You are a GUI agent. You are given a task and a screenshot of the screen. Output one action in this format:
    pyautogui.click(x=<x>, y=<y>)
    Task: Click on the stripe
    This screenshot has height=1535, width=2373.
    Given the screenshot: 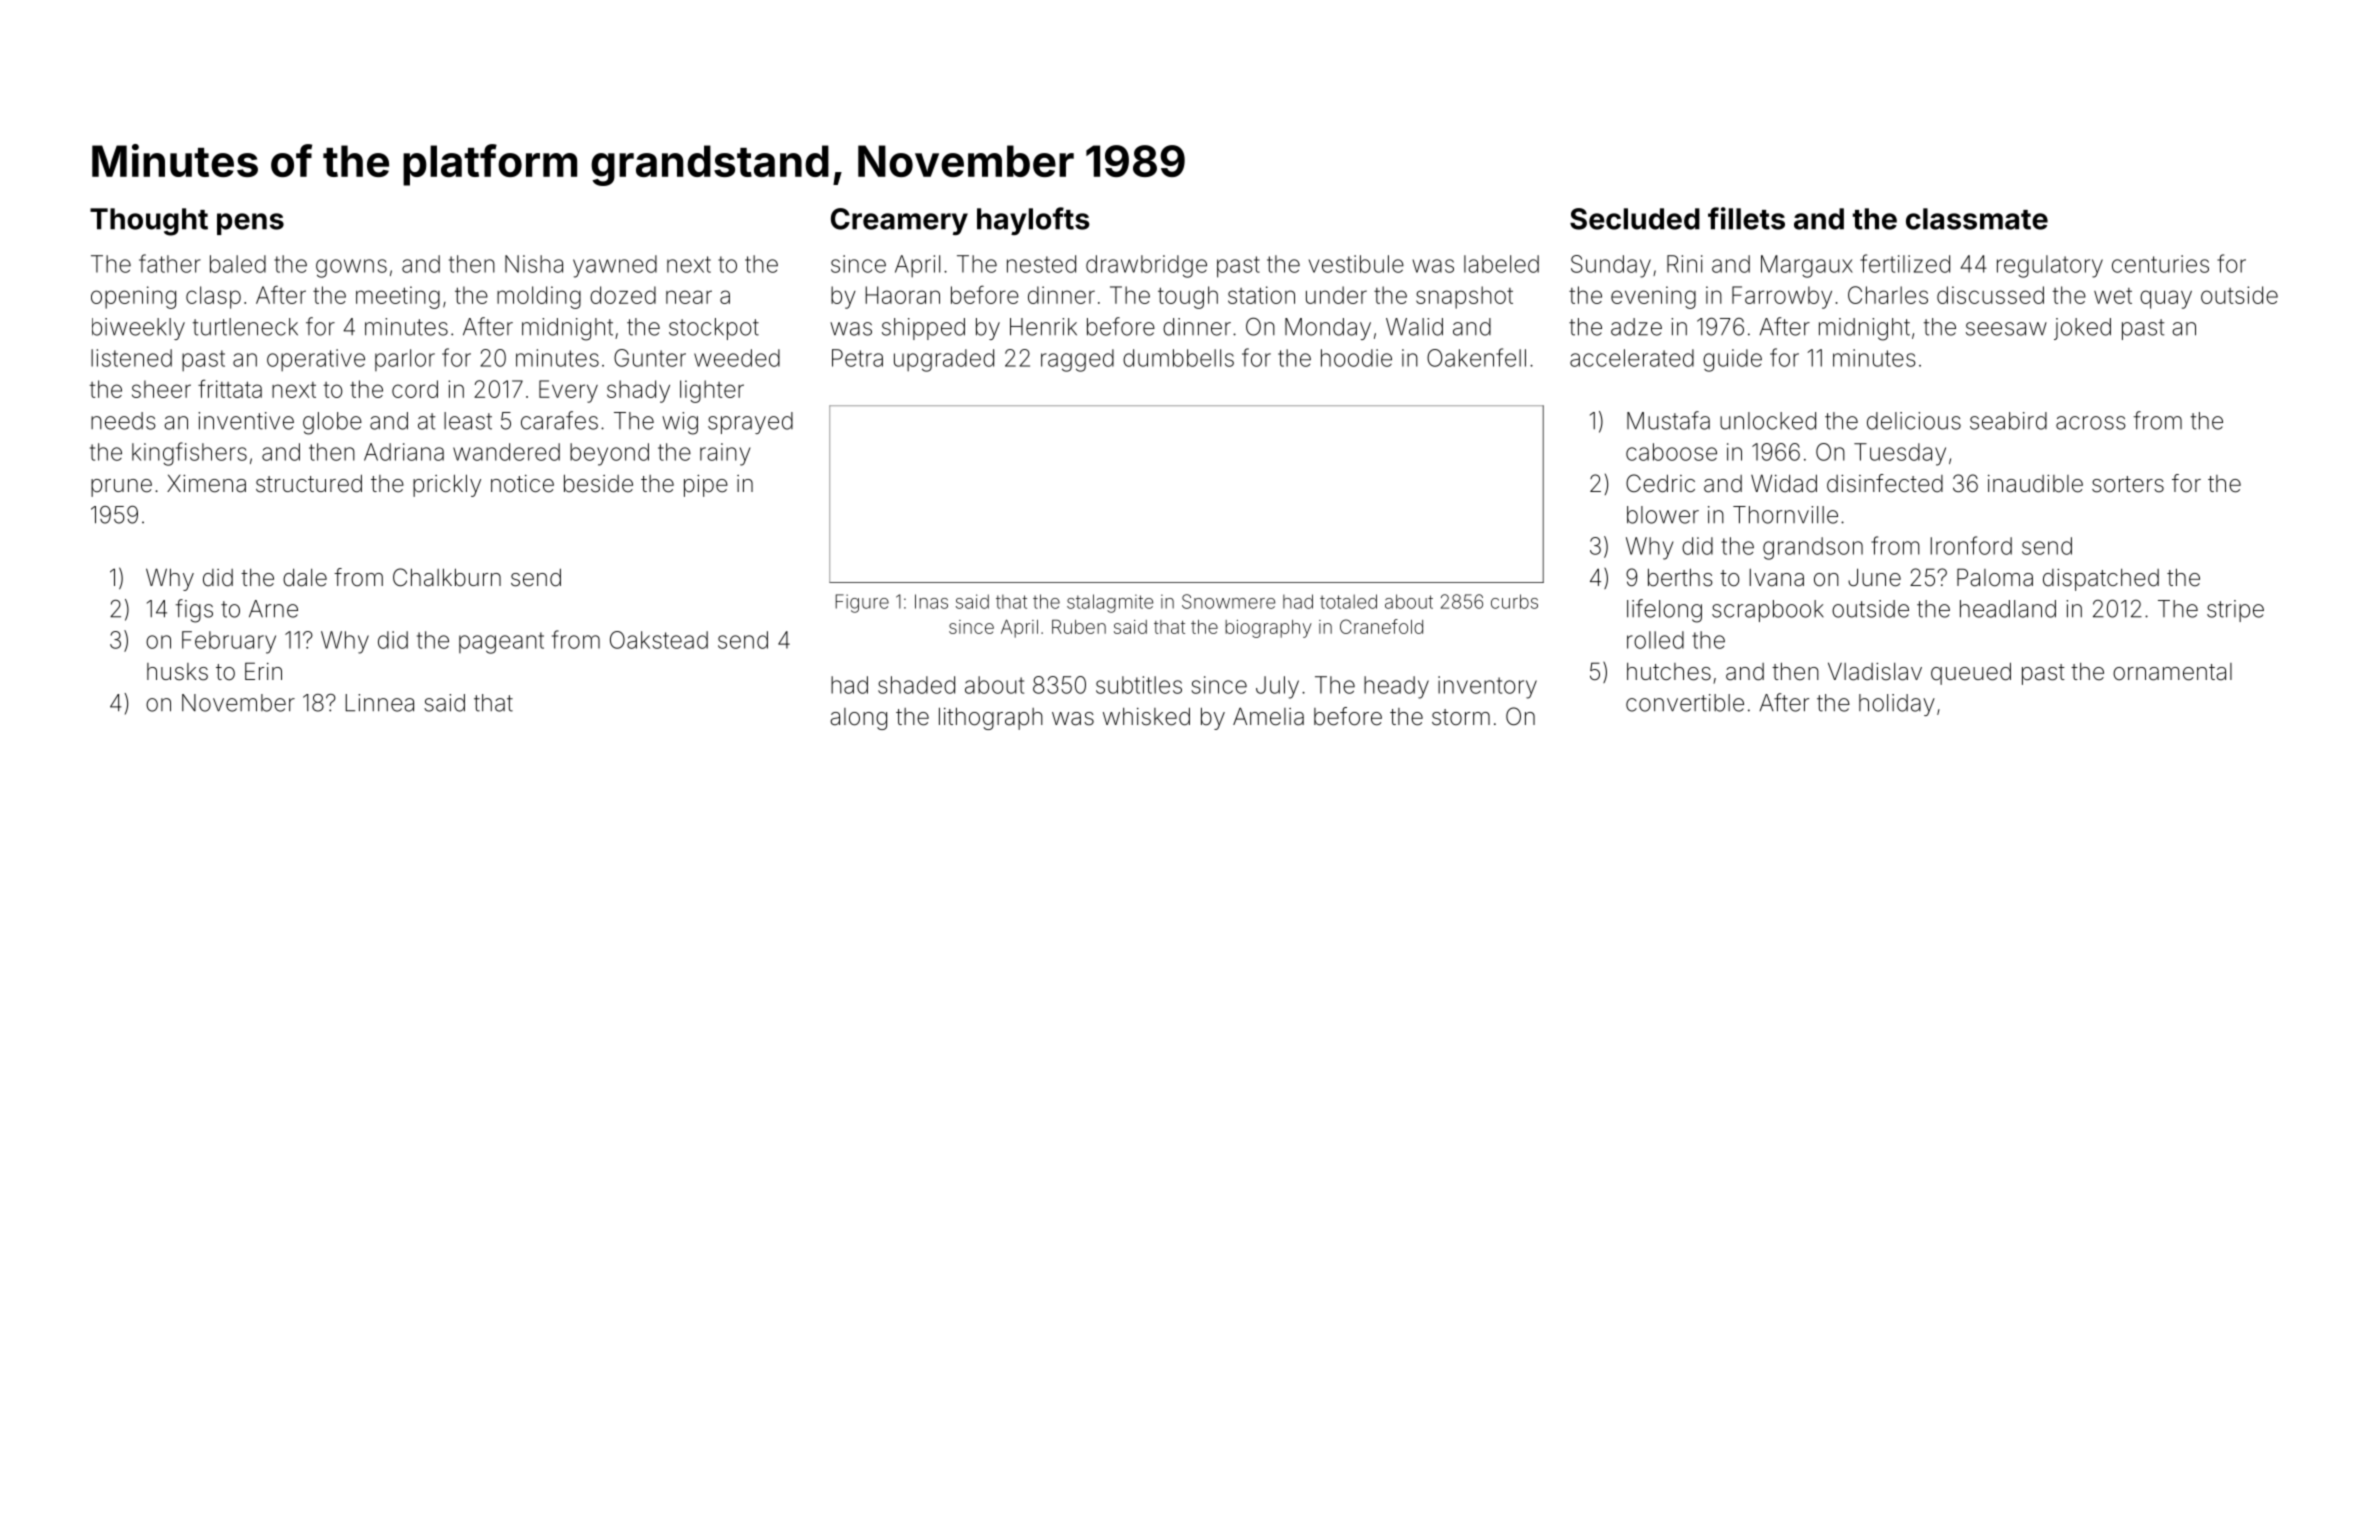 What is the action you would take?
    pyautogui.click(x=2235, y=611)
